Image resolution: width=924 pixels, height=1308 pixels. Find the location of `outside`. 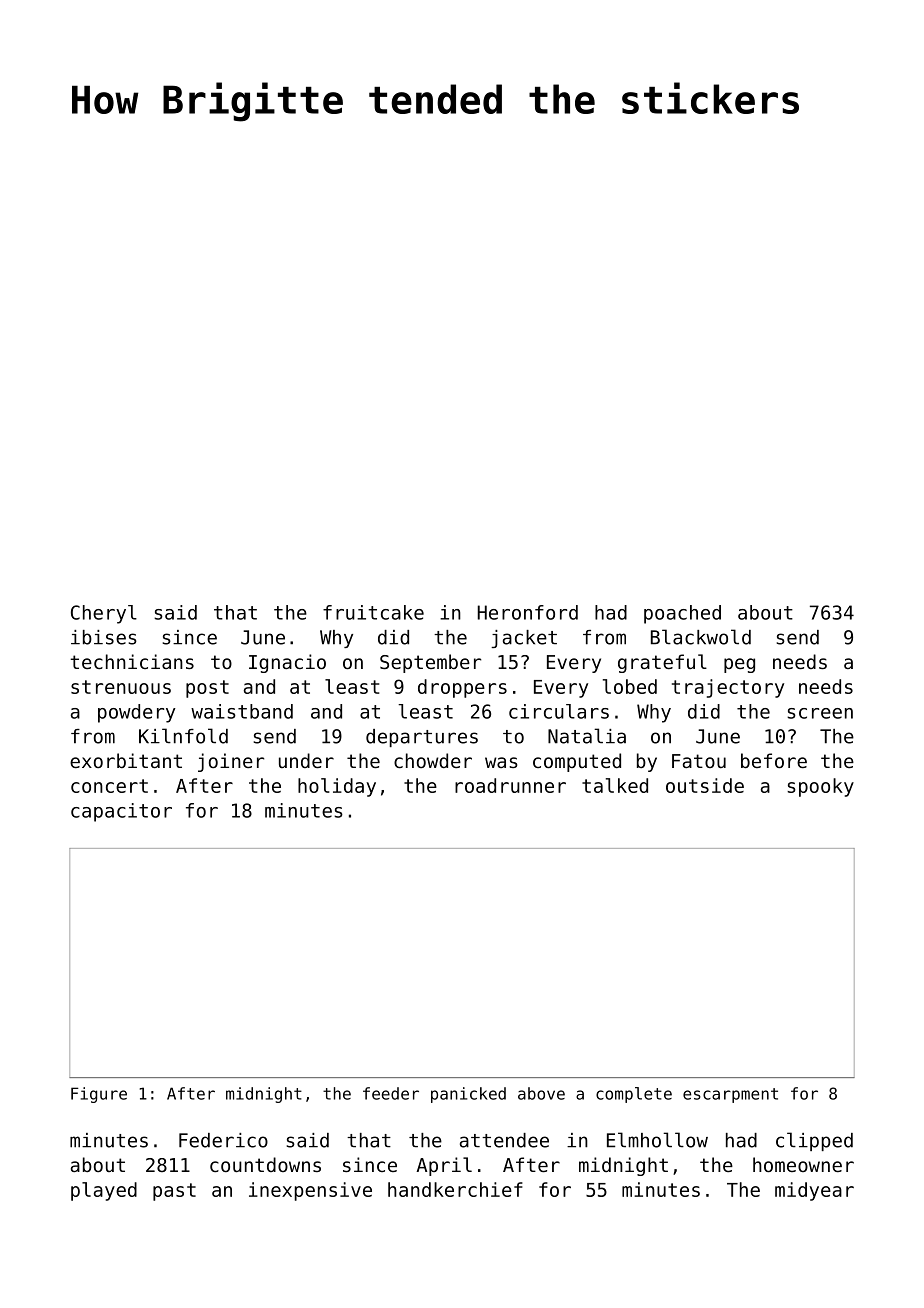

outside is located at coordinates (705, 785).
